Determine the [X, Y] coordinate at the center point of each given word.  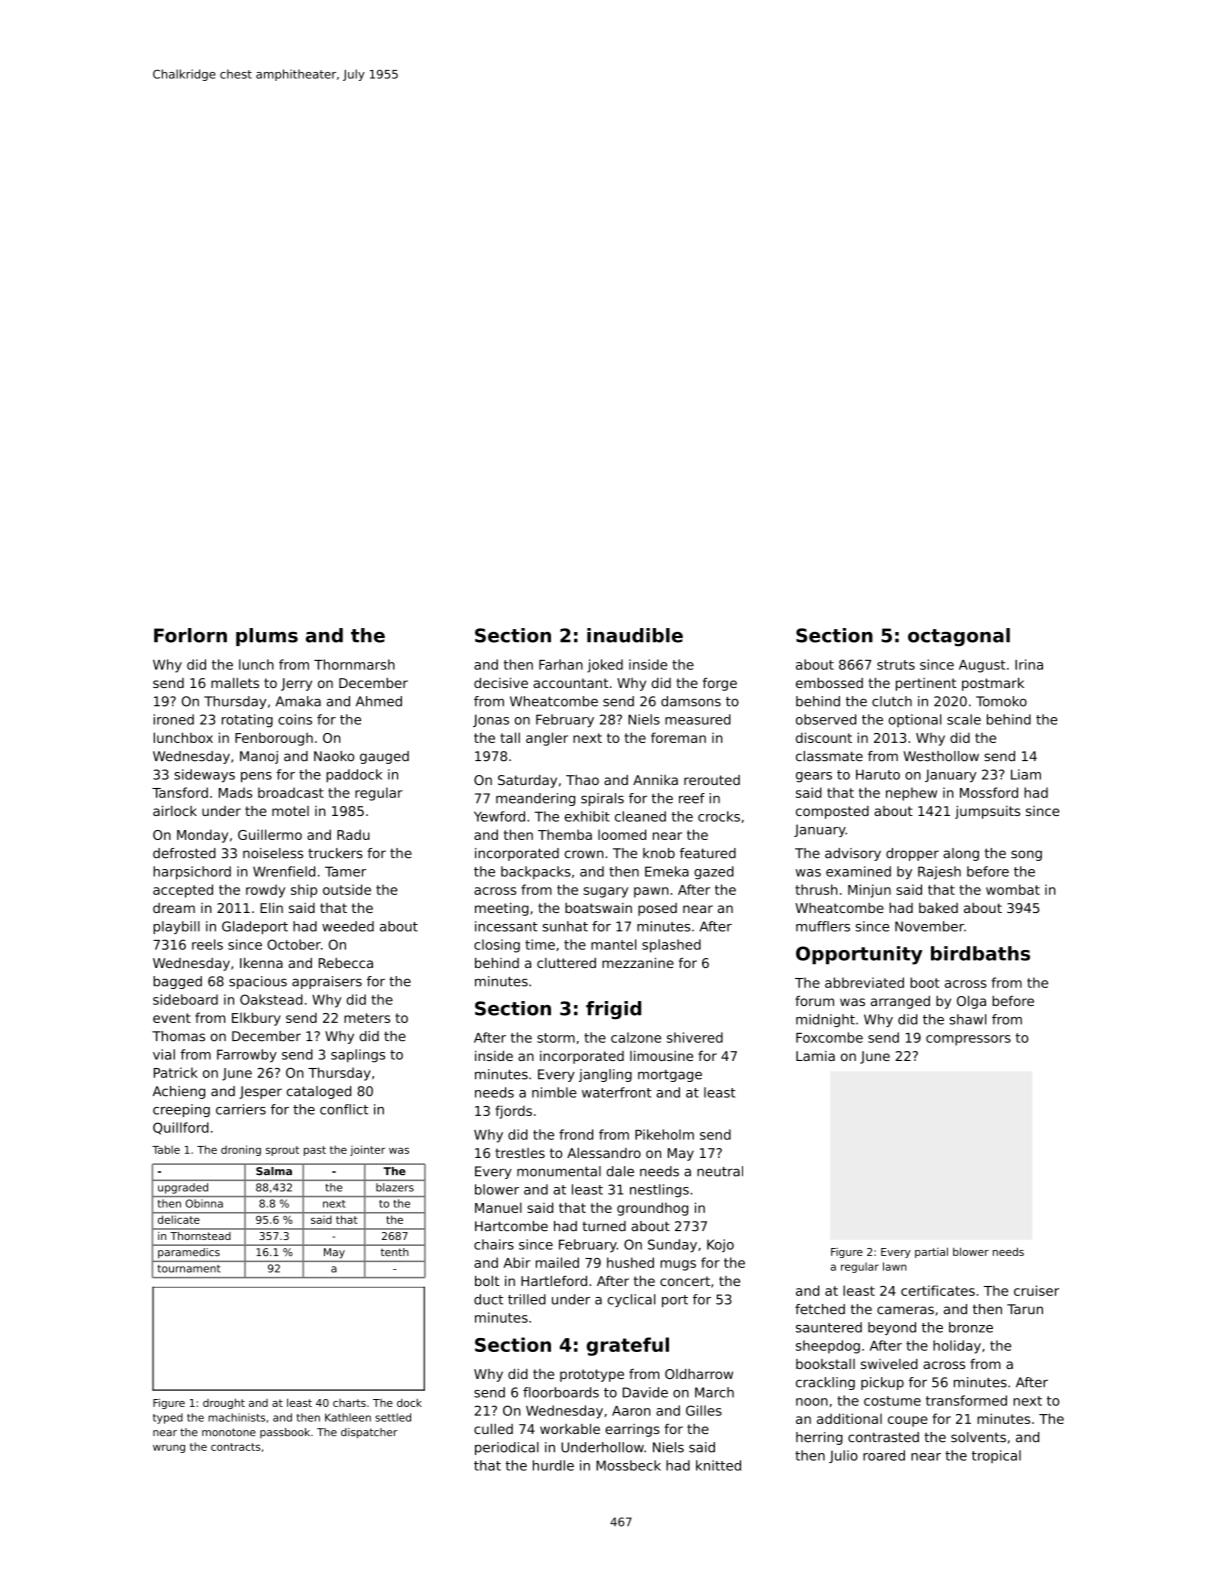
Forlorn [190, 635]
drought [224, 1403]
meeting [502, 909]
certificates [938, 1290]
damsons [691, 701]
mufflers [823, 926]
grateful [627, 1346]
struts [896, 665]
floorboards [561, 1392]
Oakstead [271, 999]
